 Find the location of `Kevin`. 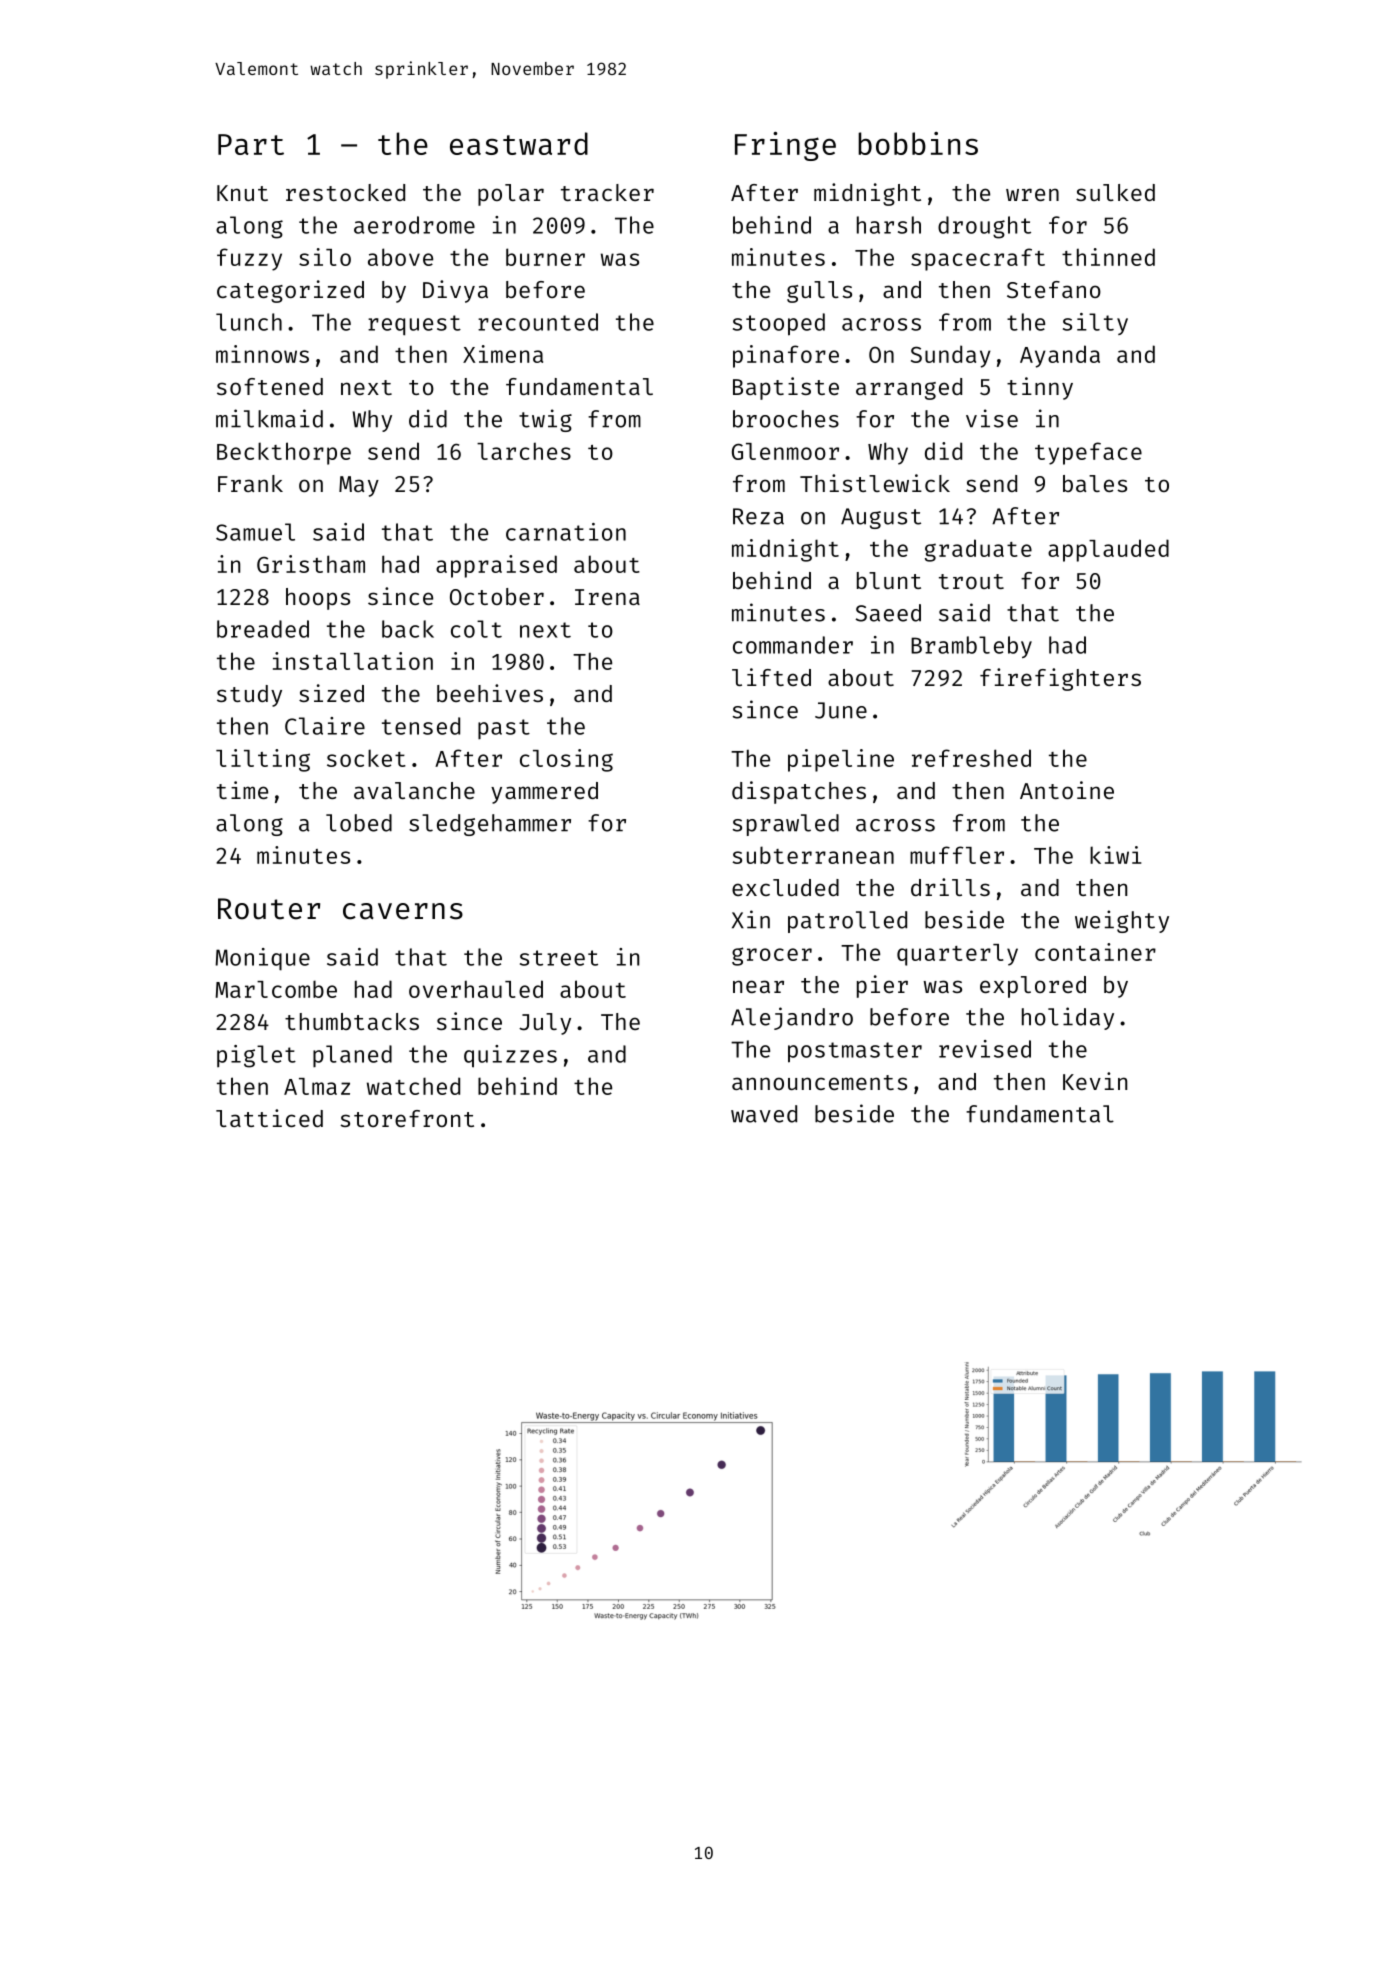

Kevin is located at coordinates (1095, 1081).
